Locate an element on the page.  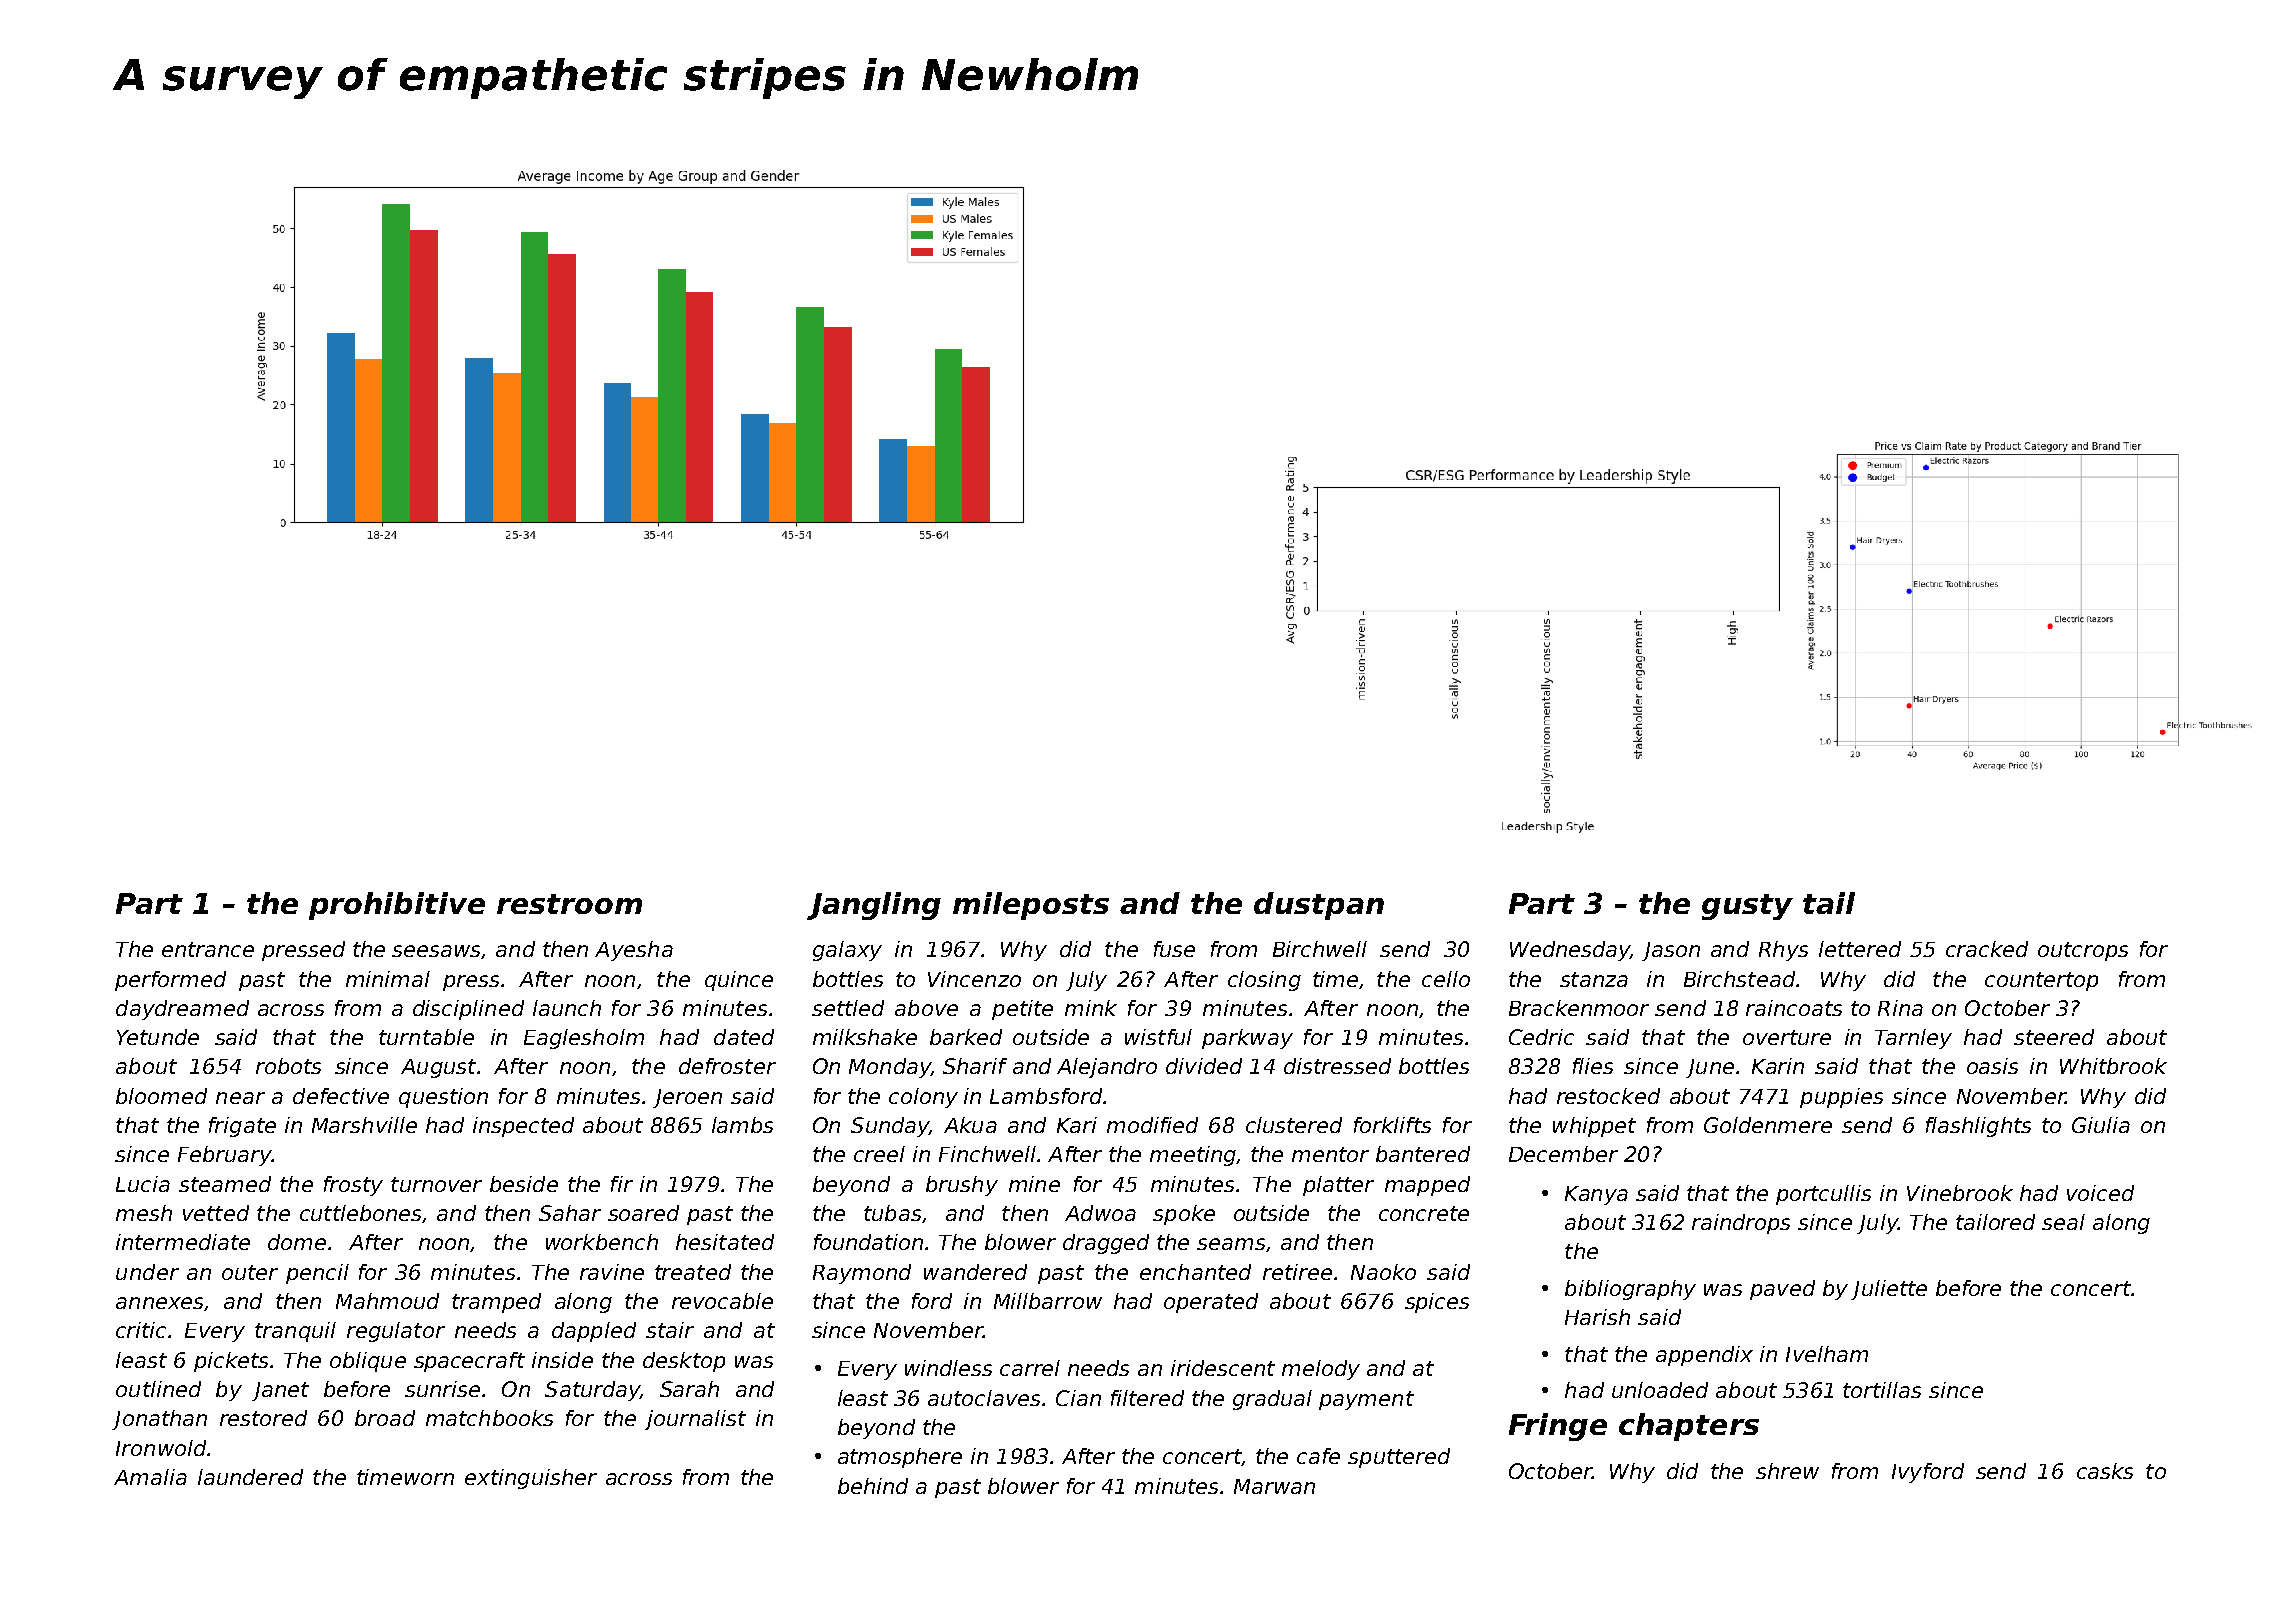
extinguisher is located at coordinates (531, 1479).
